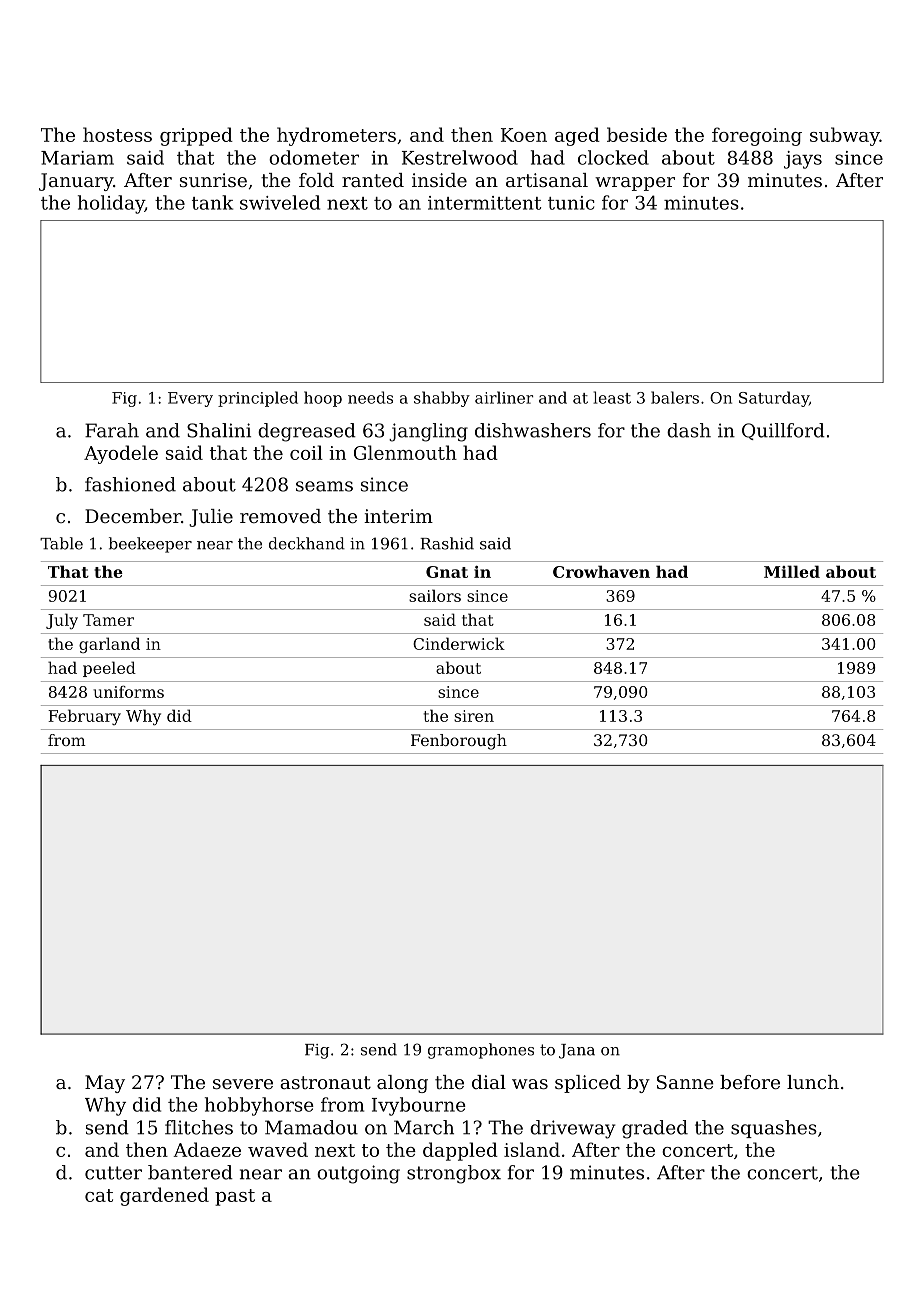  Describe the element at coordinates (774, 1129) in the page. I see `squashes` at that location.
